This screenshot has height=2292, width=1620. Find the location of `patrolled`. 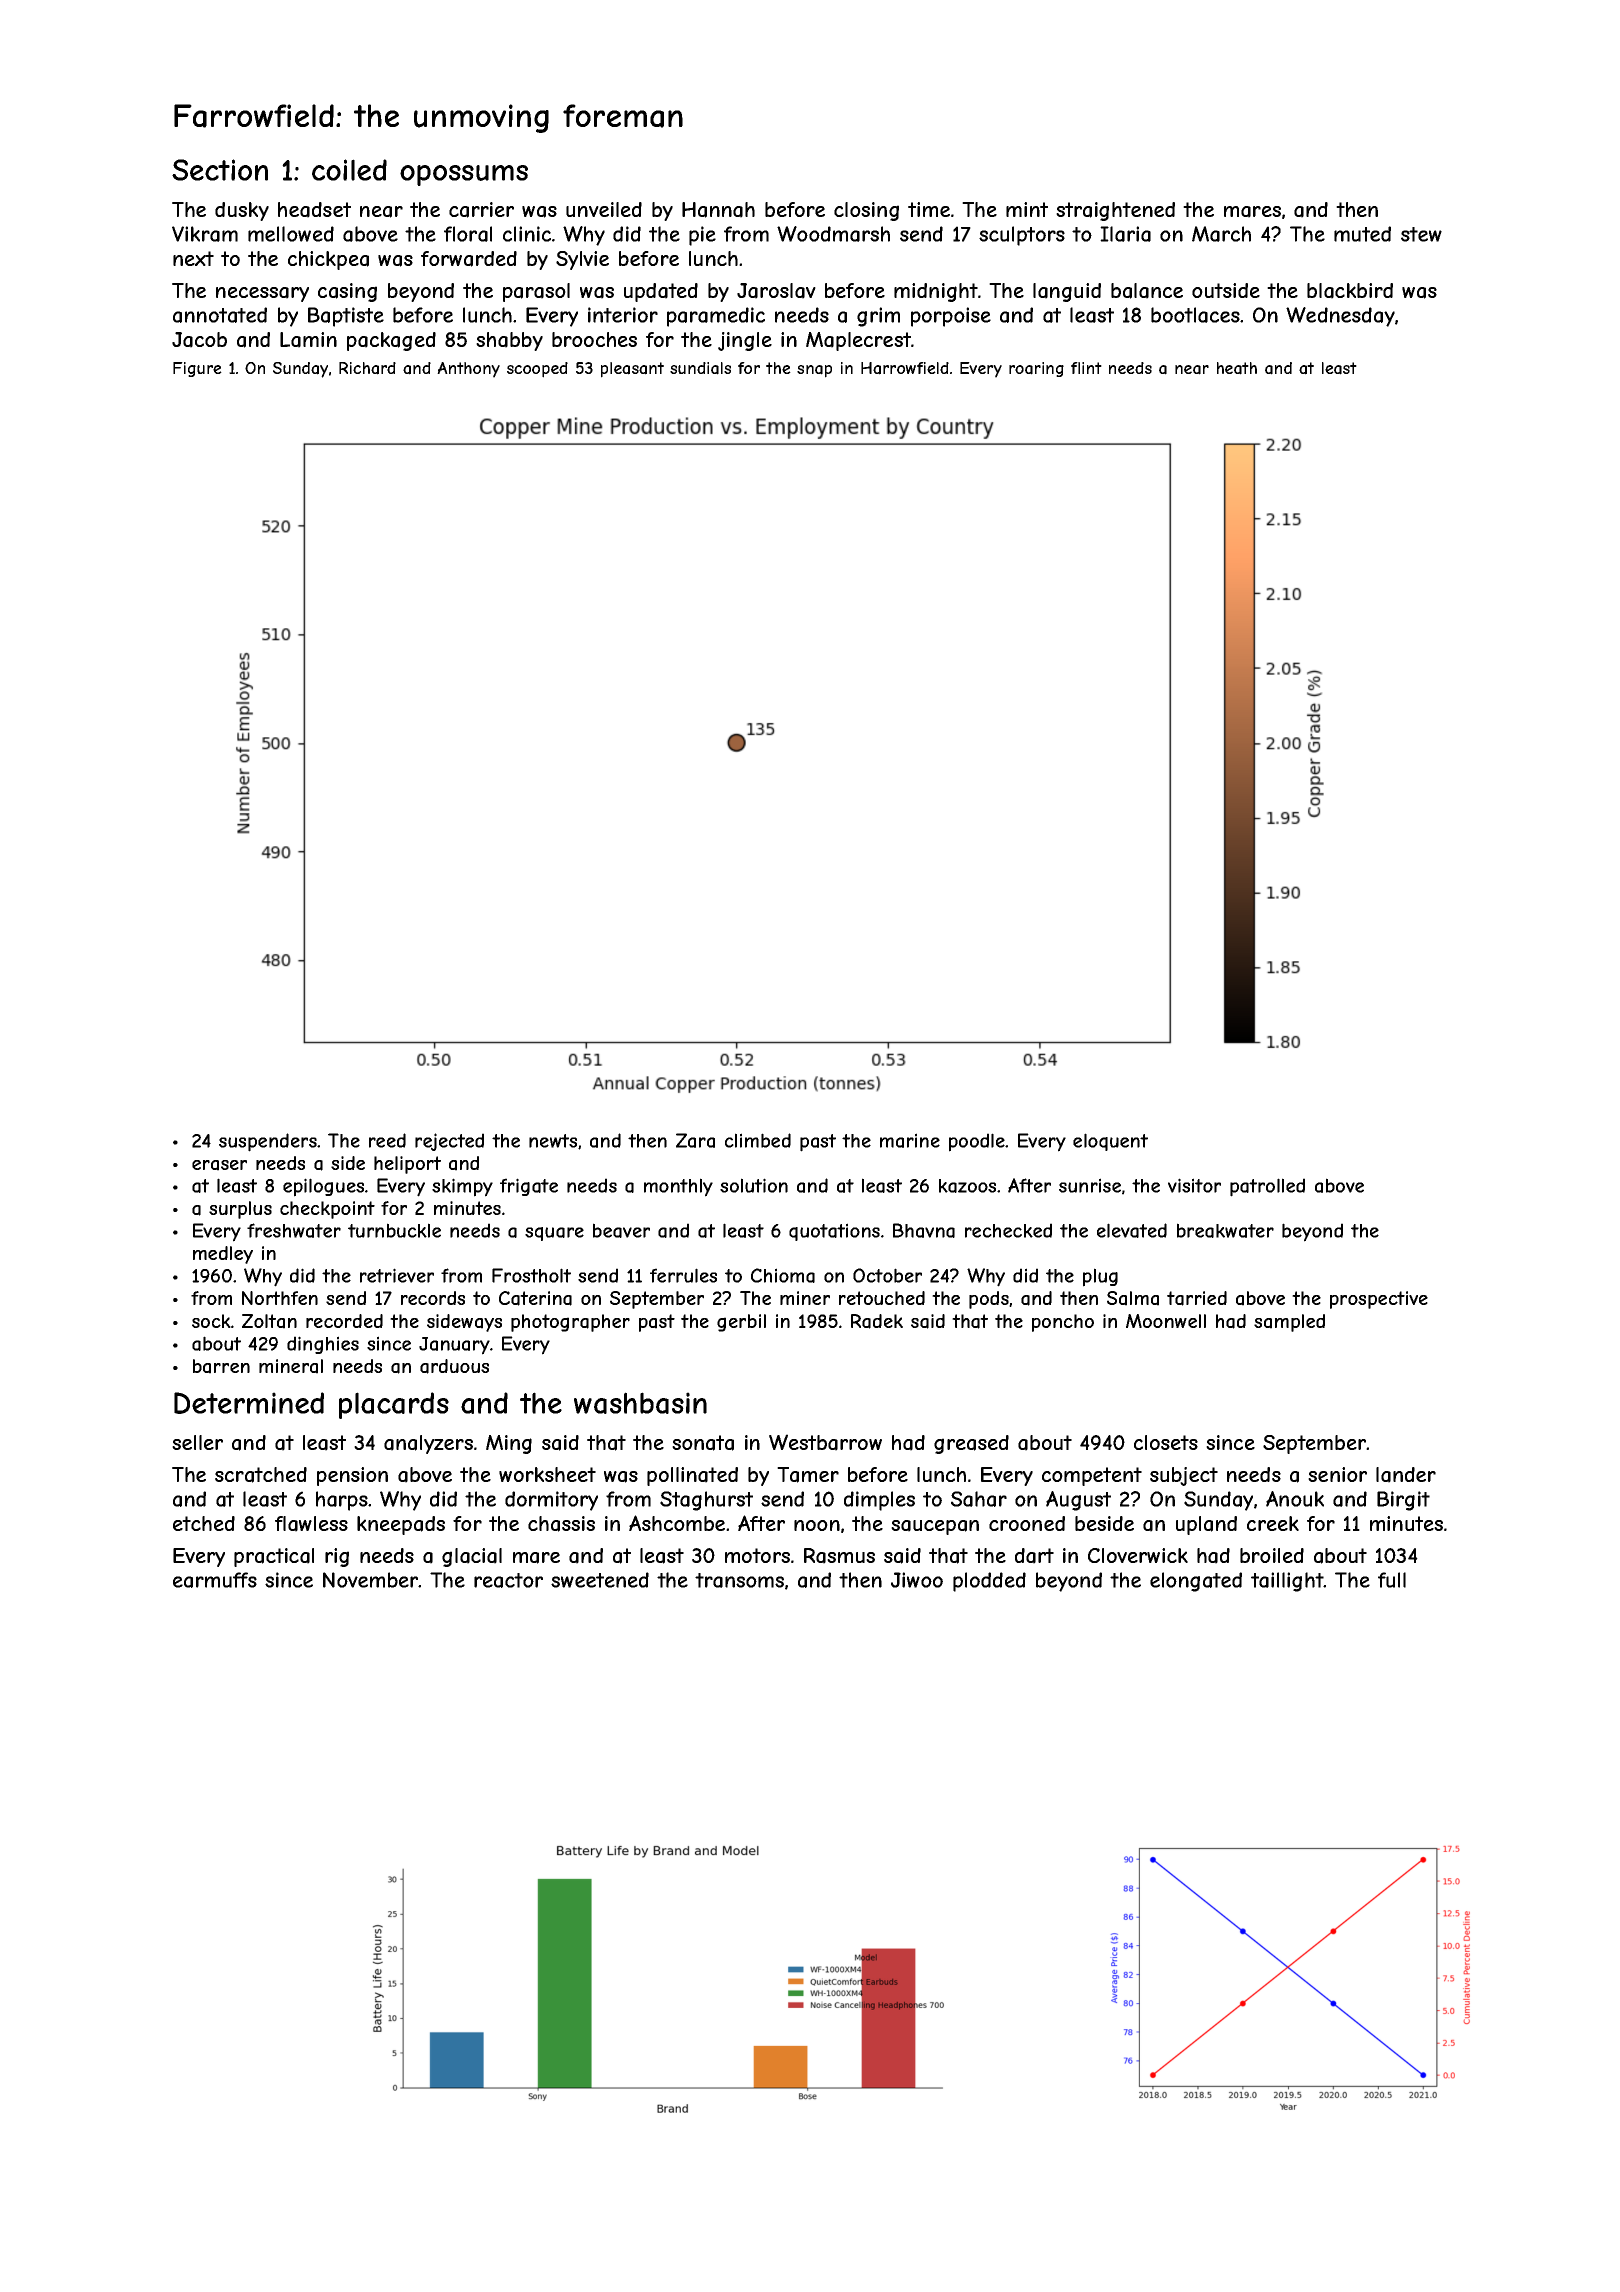

patrolled is located at coordinates (1267, 1187).
